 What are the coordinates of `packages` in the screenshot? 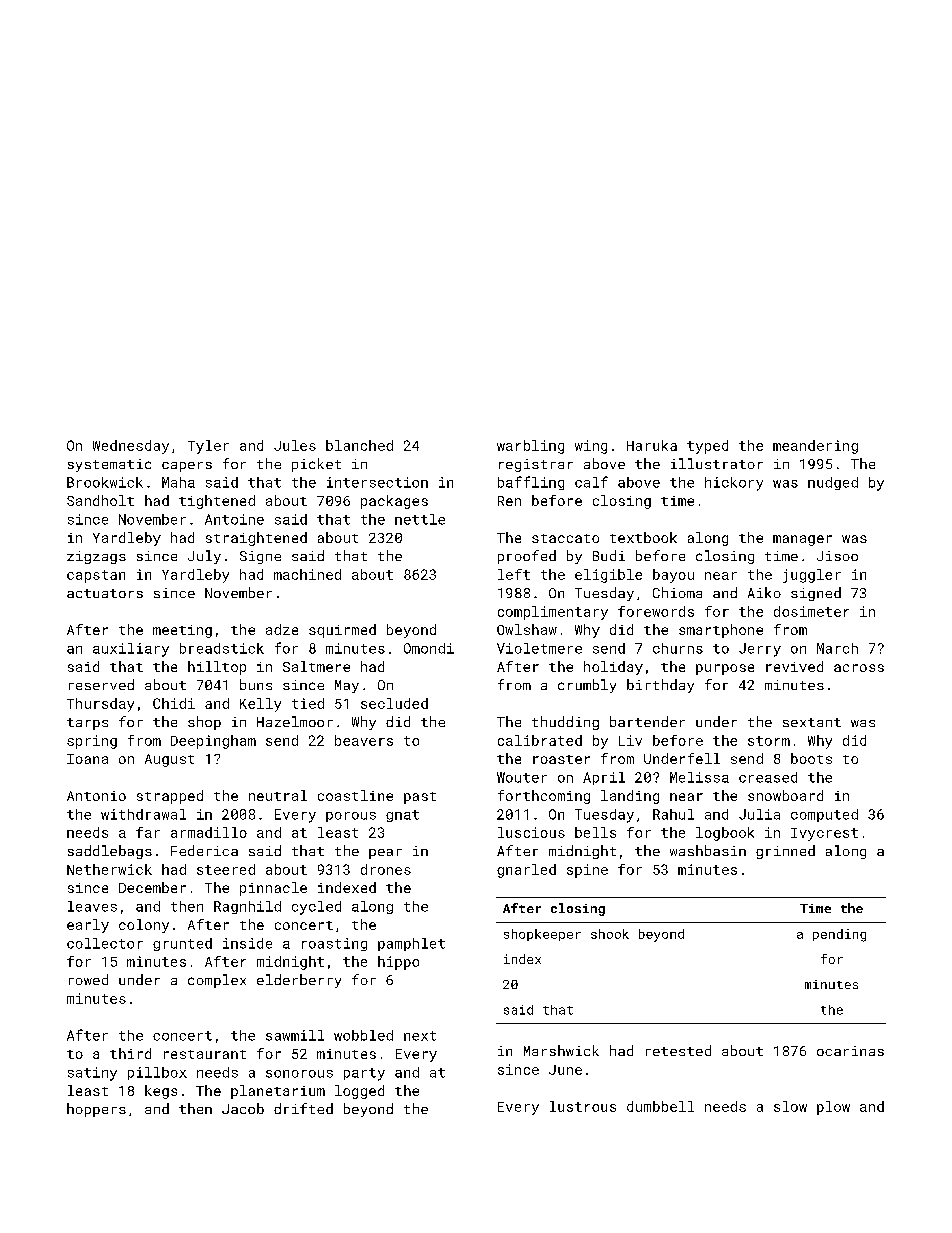 It's located at (394, 502).
